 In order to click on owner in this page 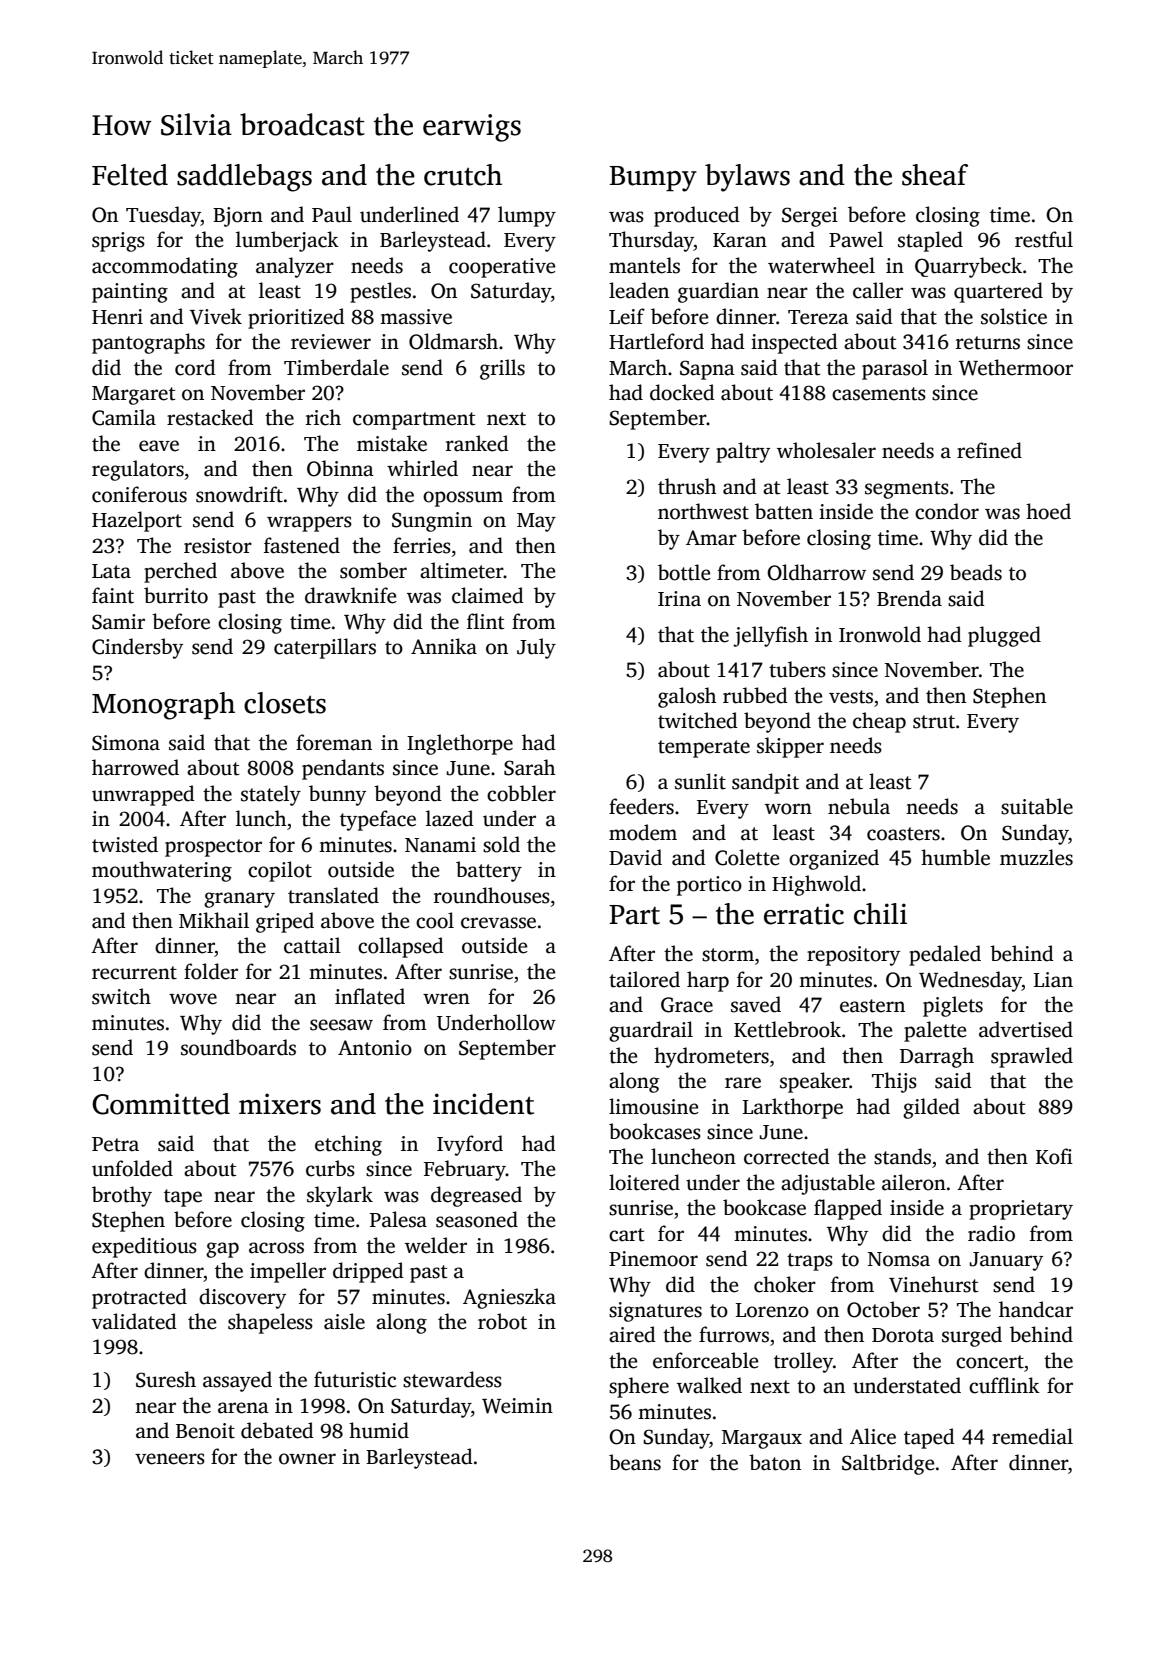, I will do `click(307, 1459)`.
